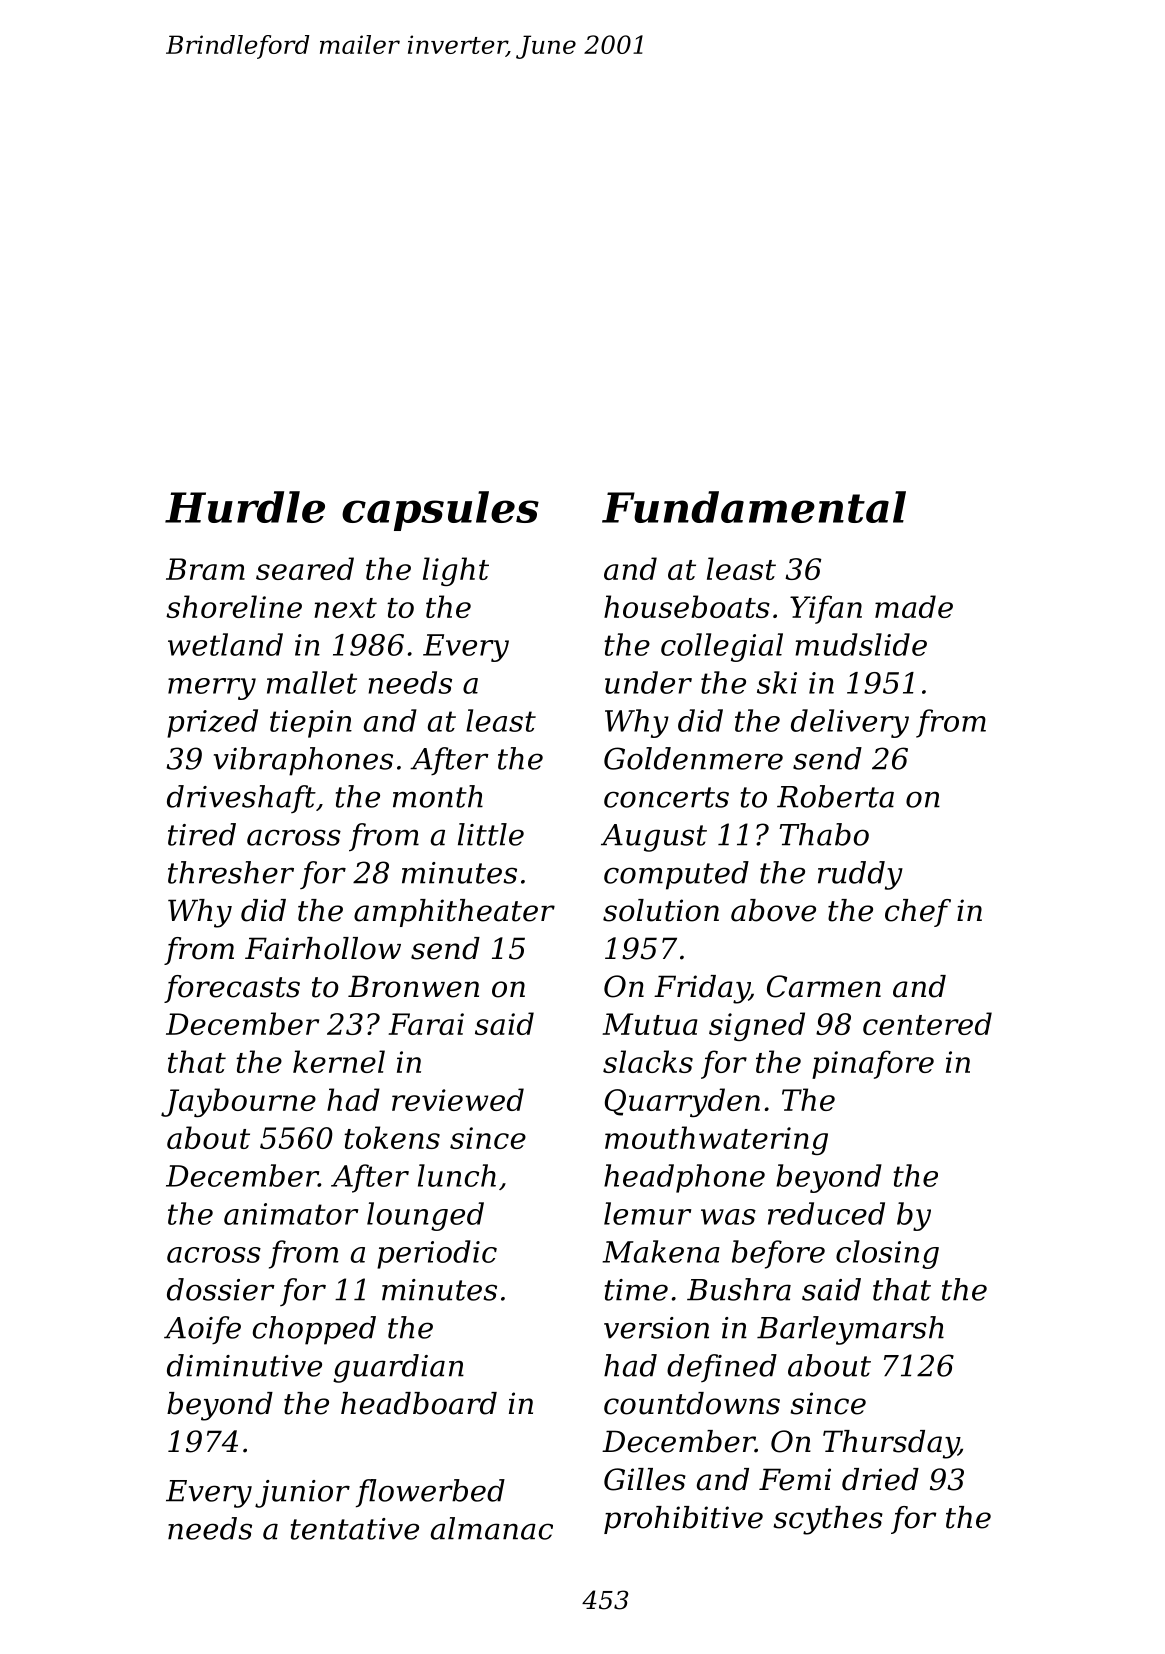  I want to click on closing, so click(887, 1254).
